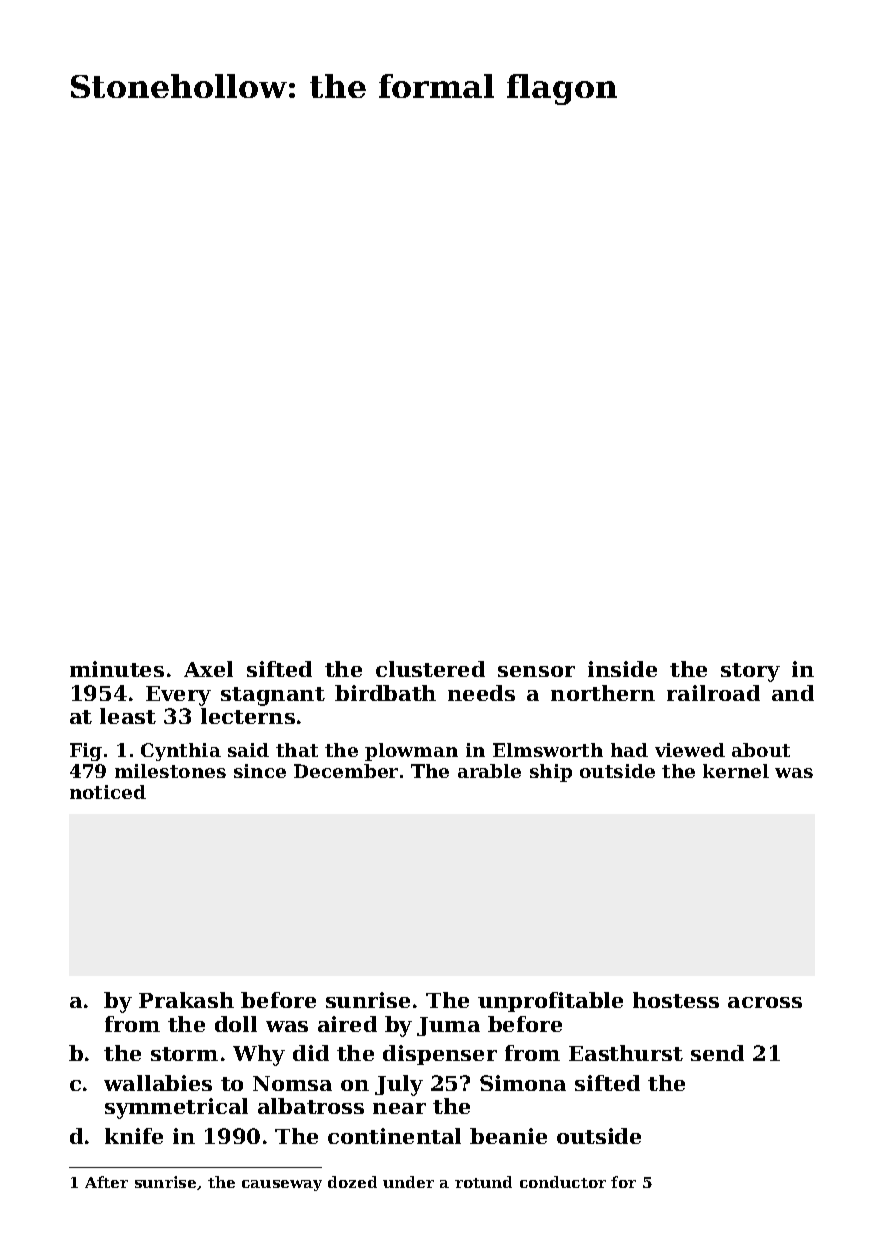  I want to click on arable, so click(489, 771).
